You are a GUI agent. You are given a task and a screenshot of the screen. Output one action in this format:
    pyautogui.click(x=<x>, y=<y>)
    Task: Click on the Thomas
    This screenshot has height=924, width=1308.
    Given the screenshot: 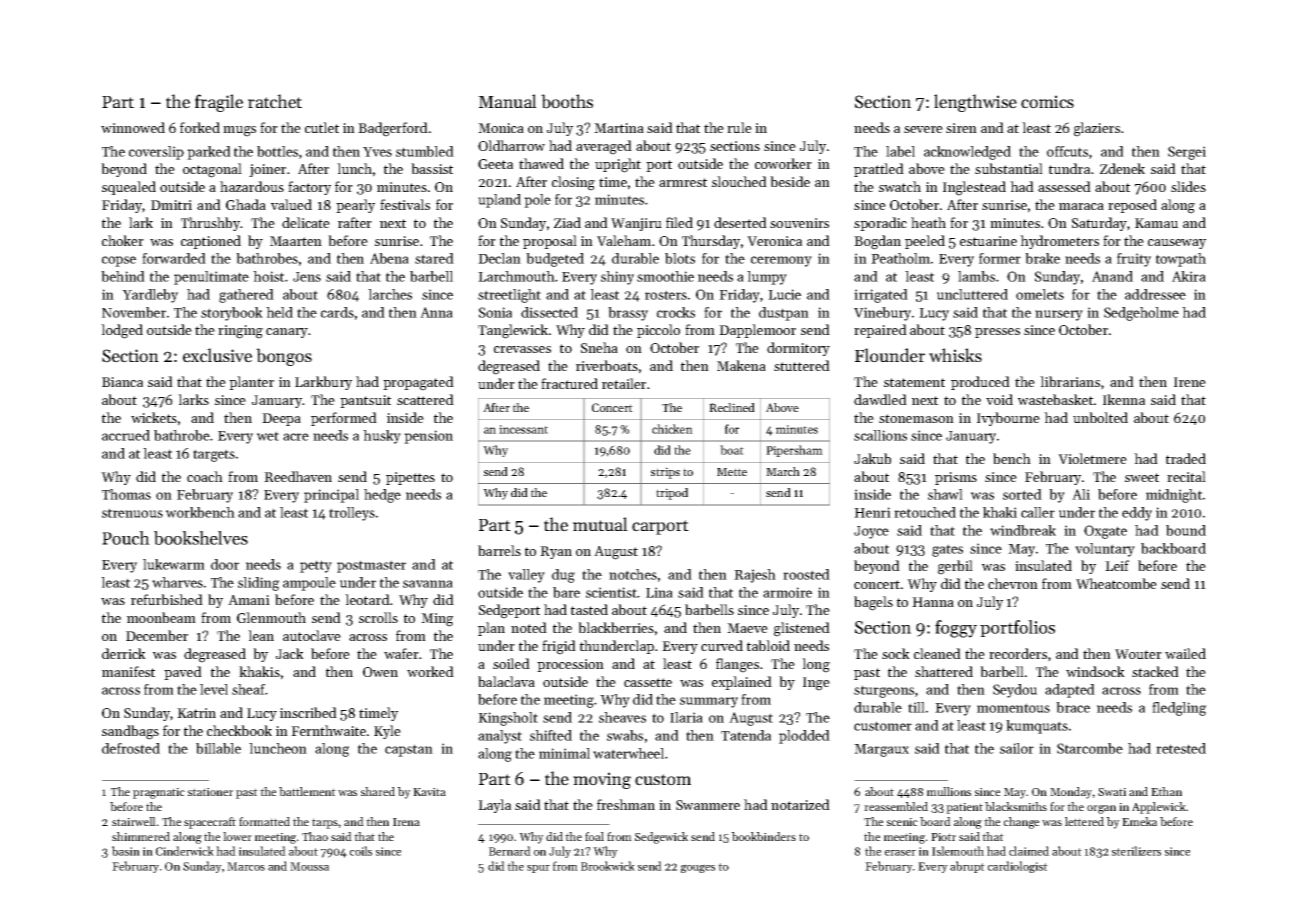 What is the action you would take?
    pyautogui.click(x=126, y=494)
